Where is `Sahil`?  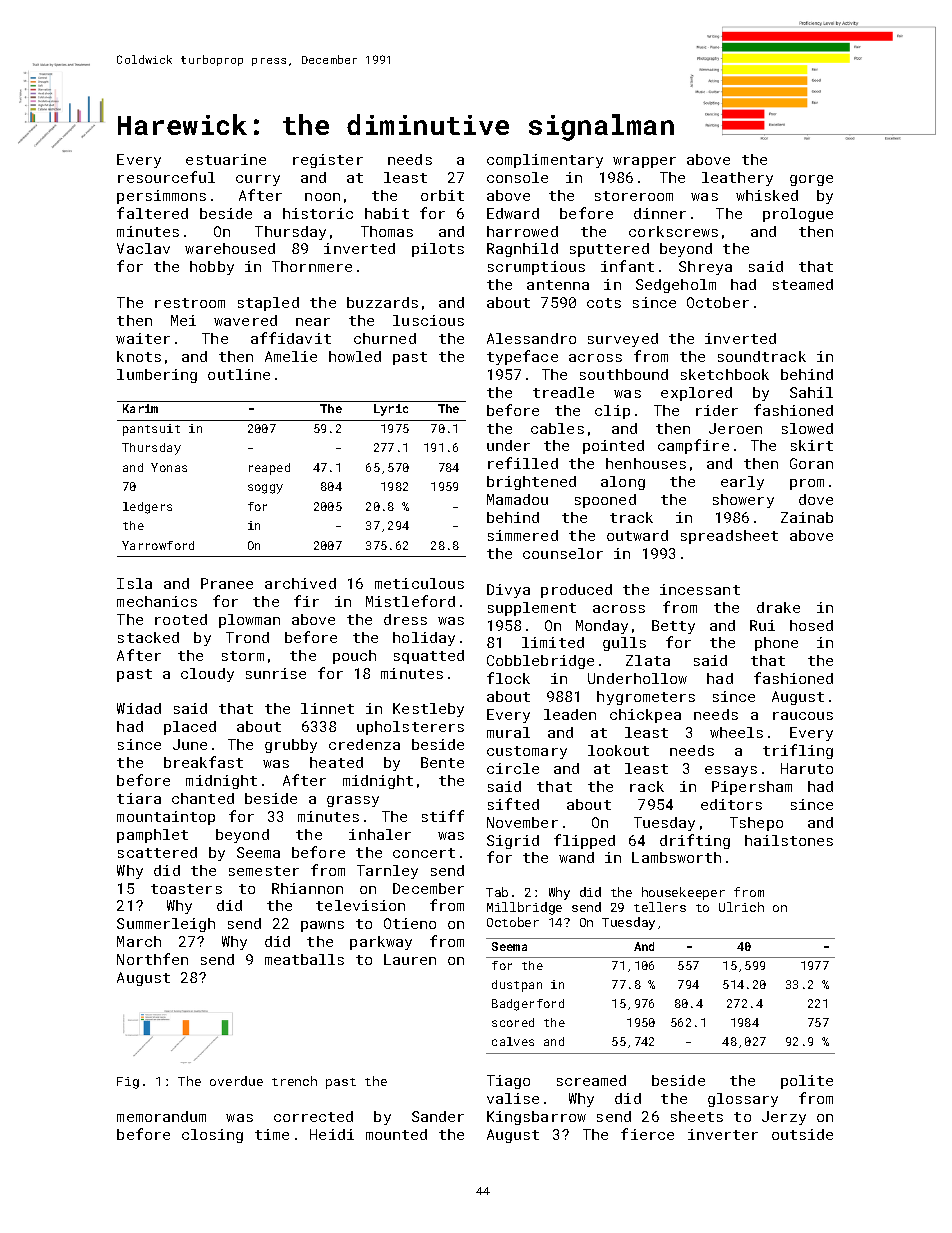 Sahil is located at coordinates (811, 392).
